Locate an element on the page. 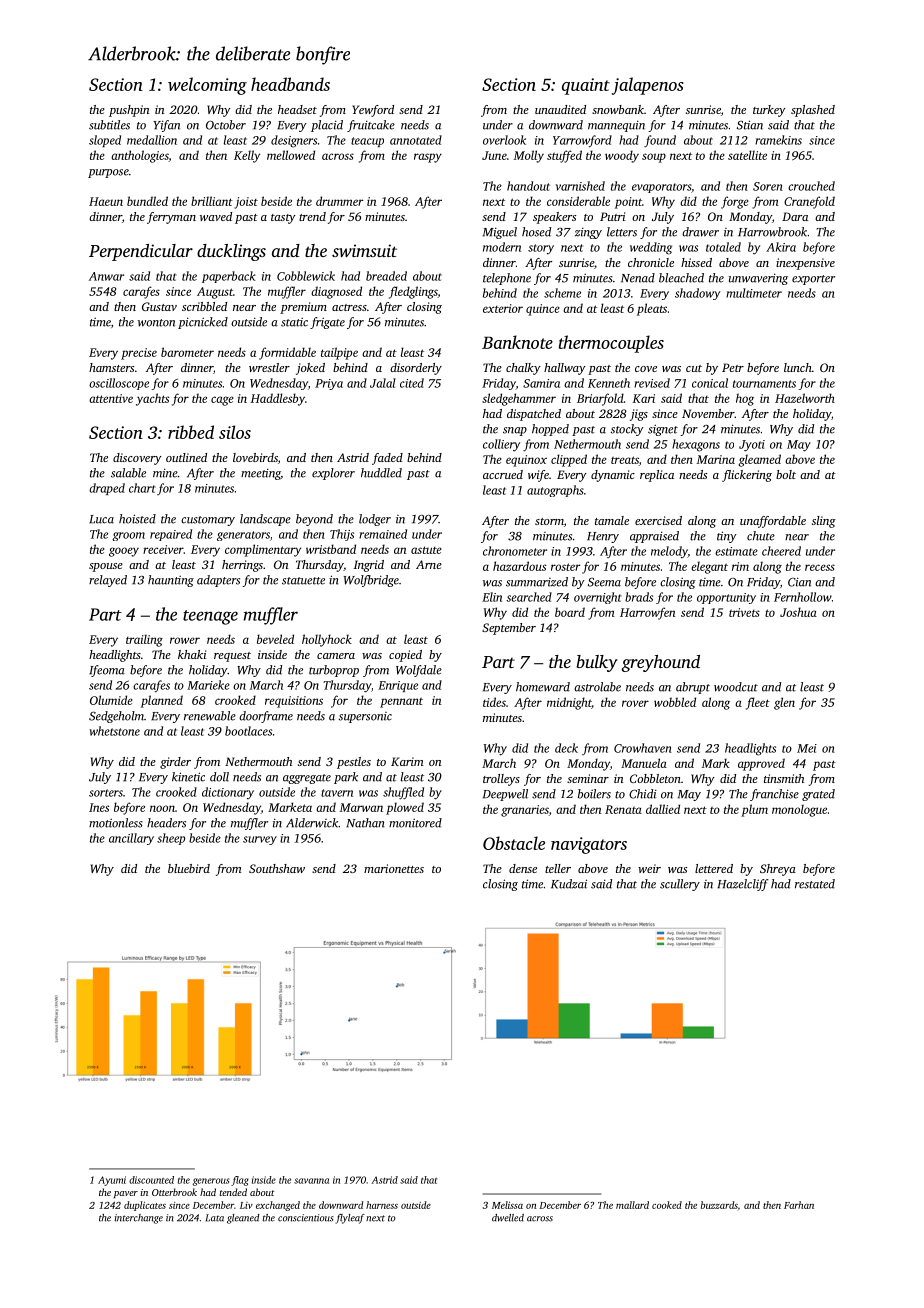 This page has width=924, height=1308. welcoming is located at coordinates (207, 86).
